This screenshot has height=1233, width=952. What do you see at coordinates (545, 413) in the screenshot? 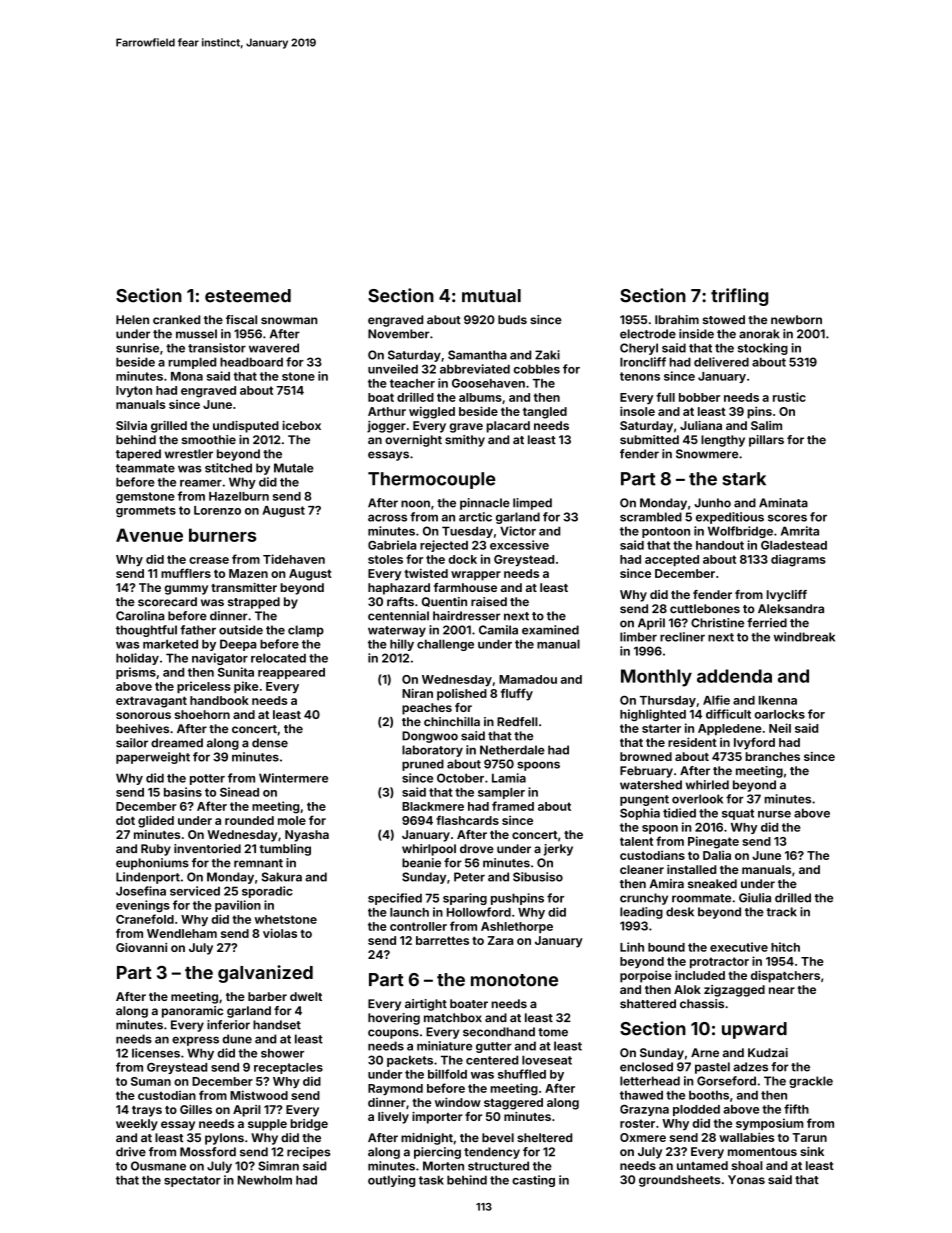
I see `tangled` at bounding box center [545, 413].
